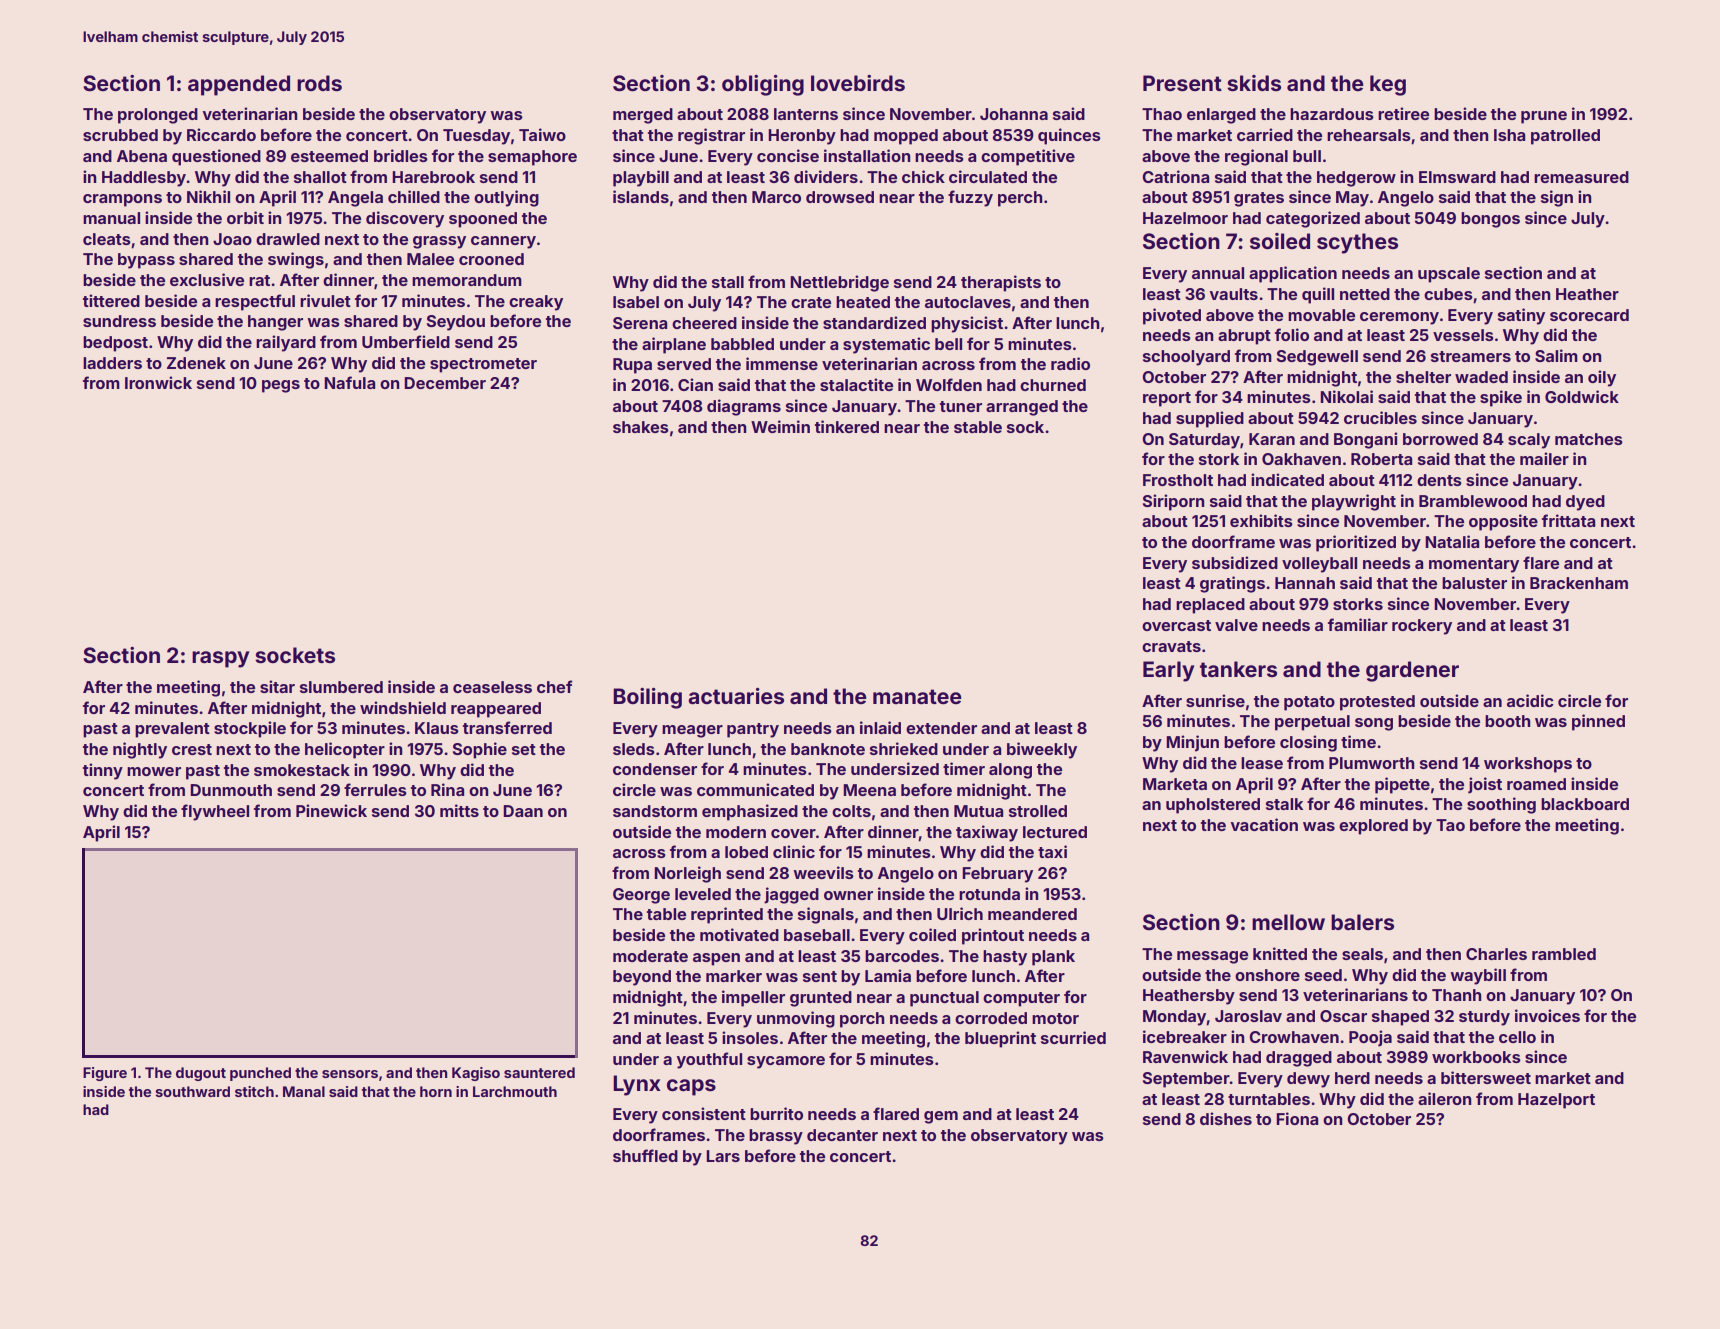 This page has height=1329, width=1720. Describe the element at coordinates (695, 384) in the page. I see `Cian` at that location.
